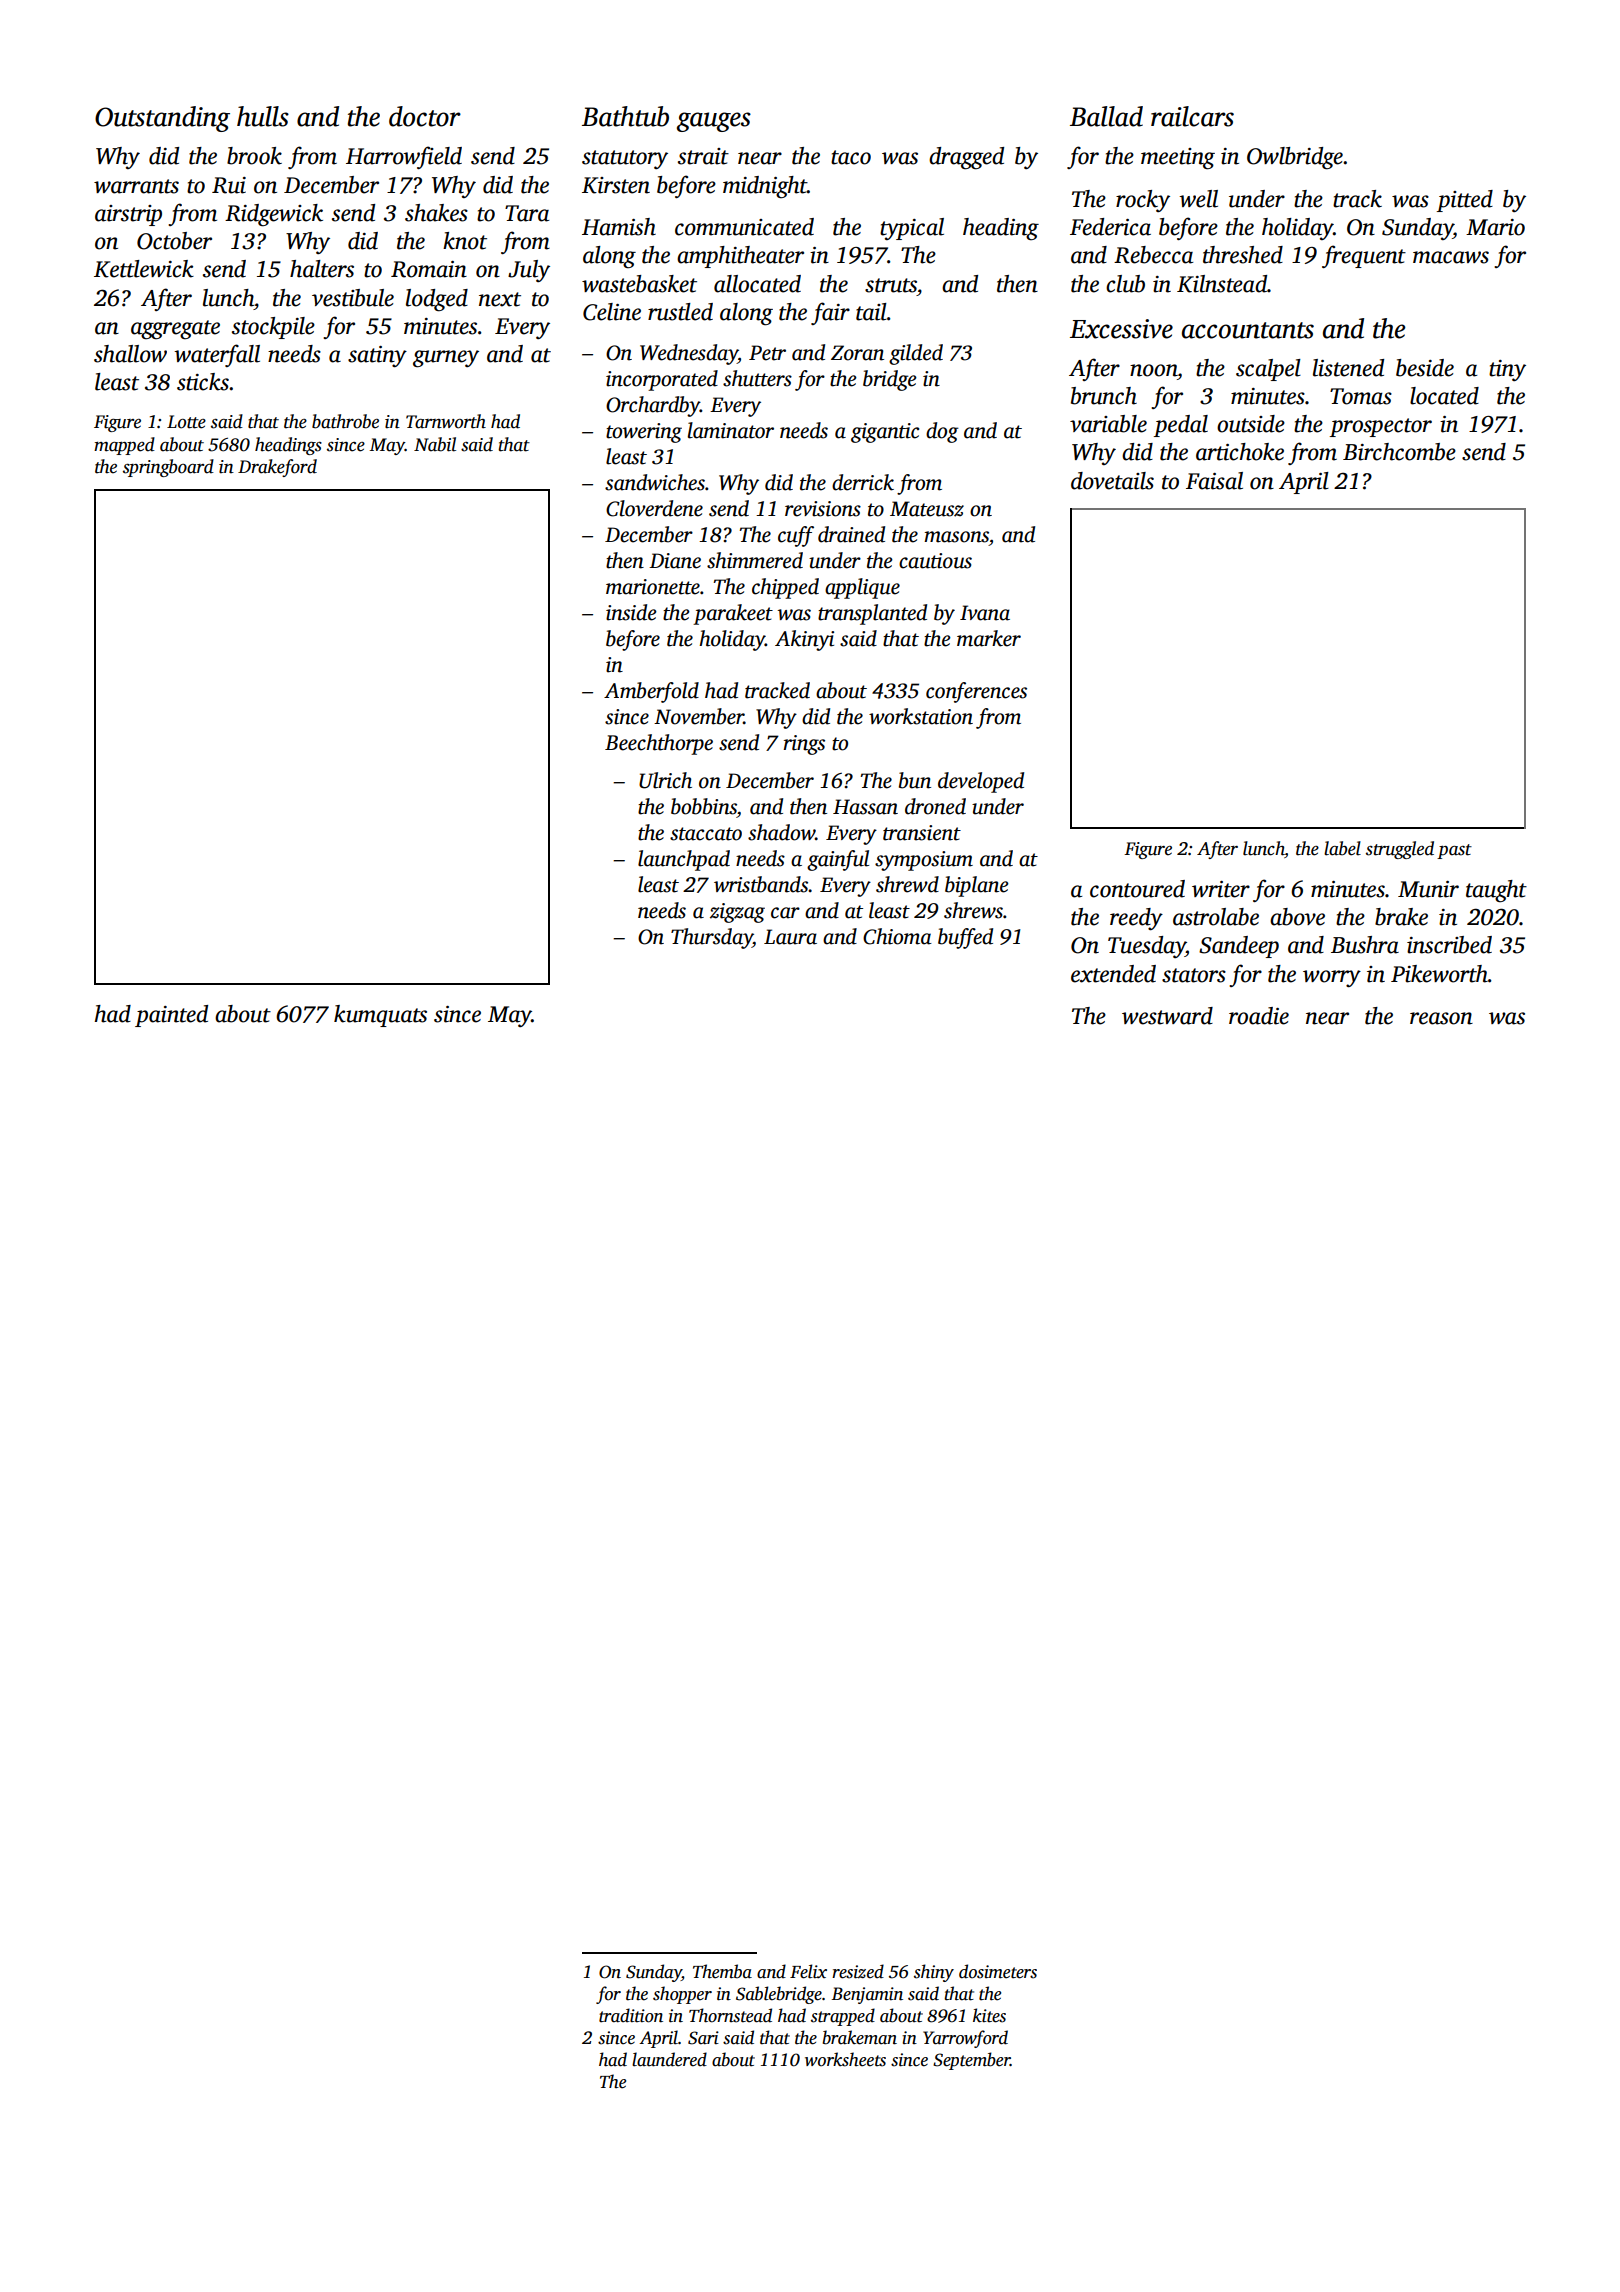  Describe the element at coordinates (1248, 330) in the page. I see `accountants` at that location.
